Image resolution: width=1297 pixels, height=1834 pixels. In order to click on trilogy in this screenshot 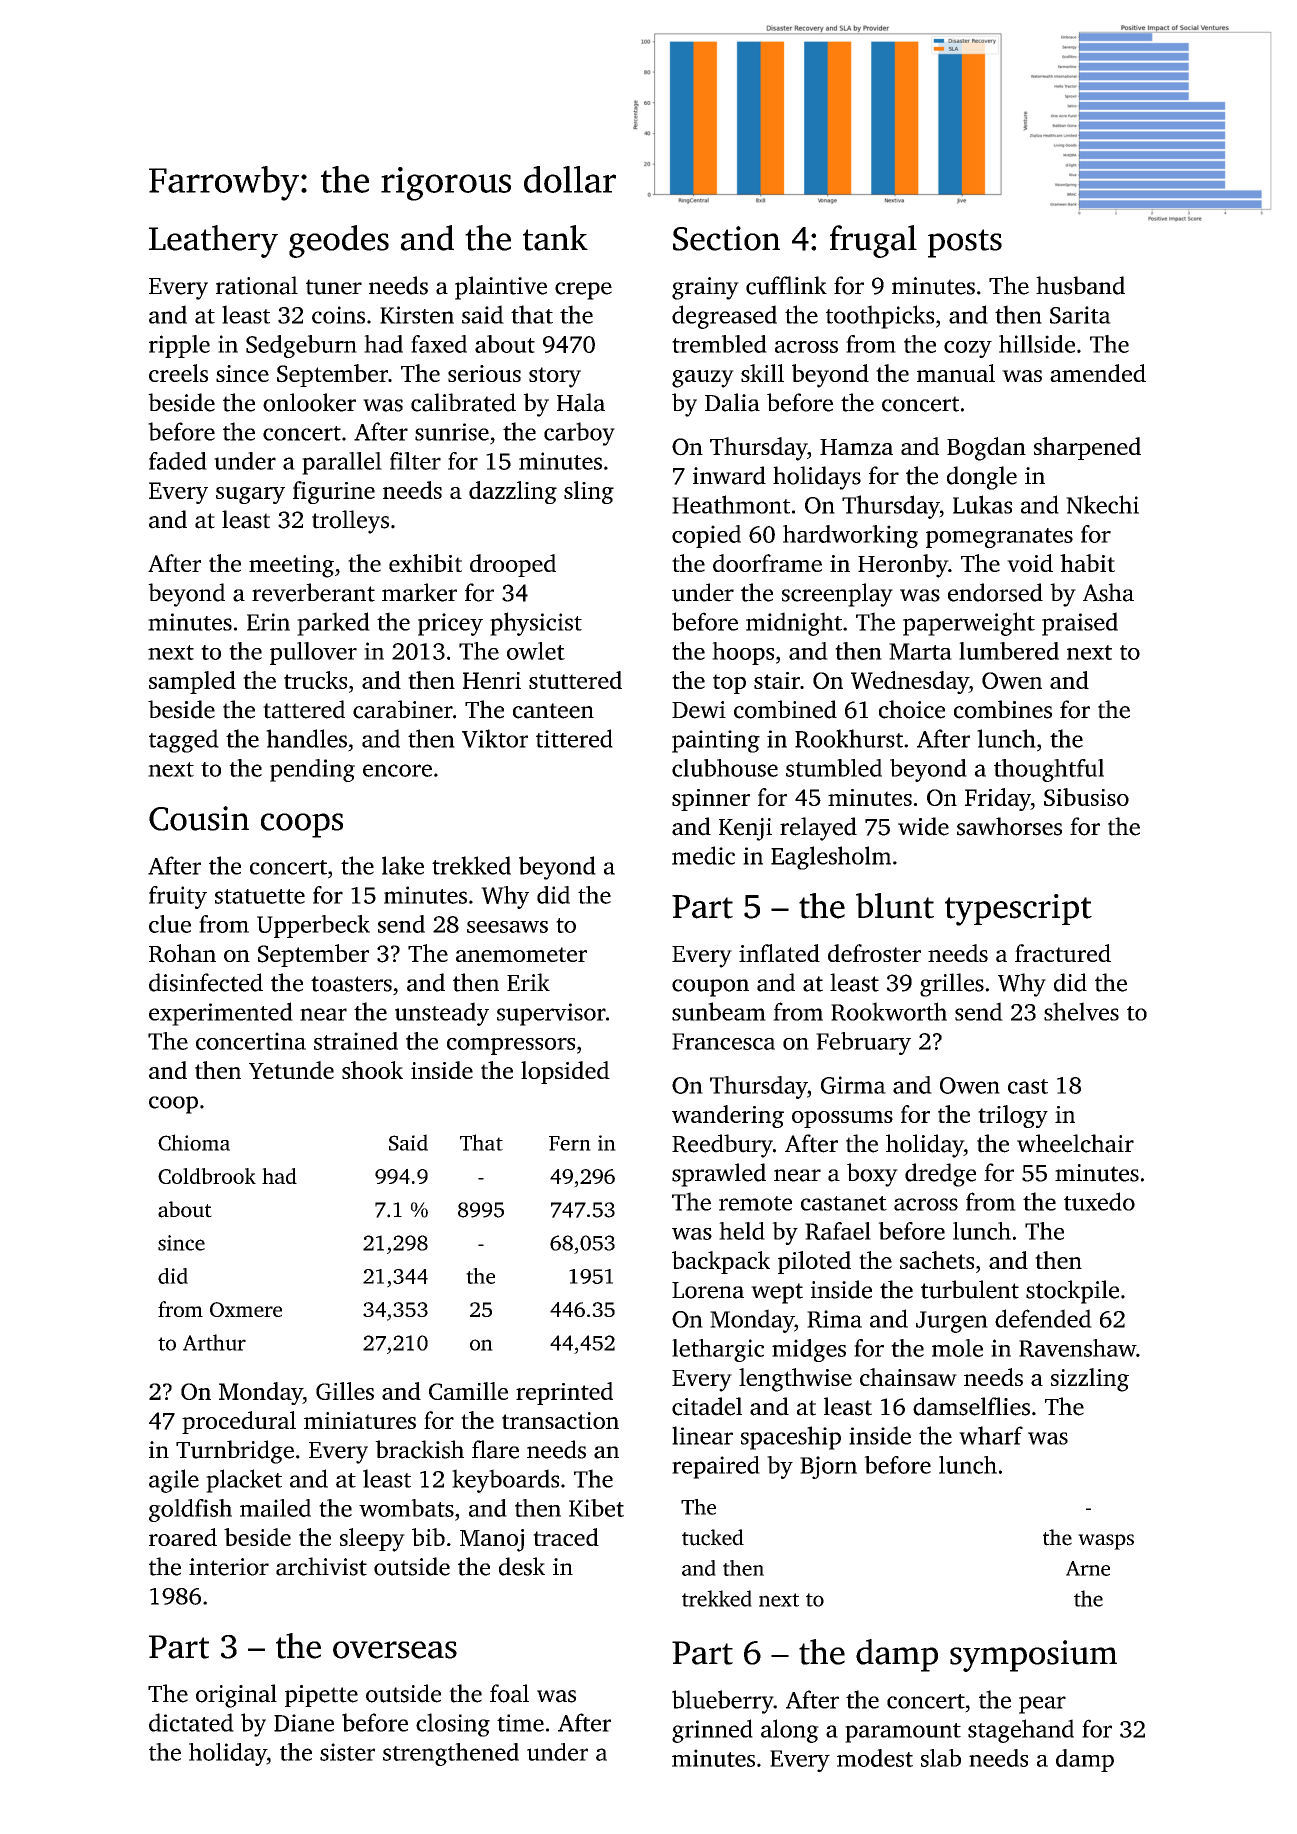, I will do `click(1013, 1116)`.
